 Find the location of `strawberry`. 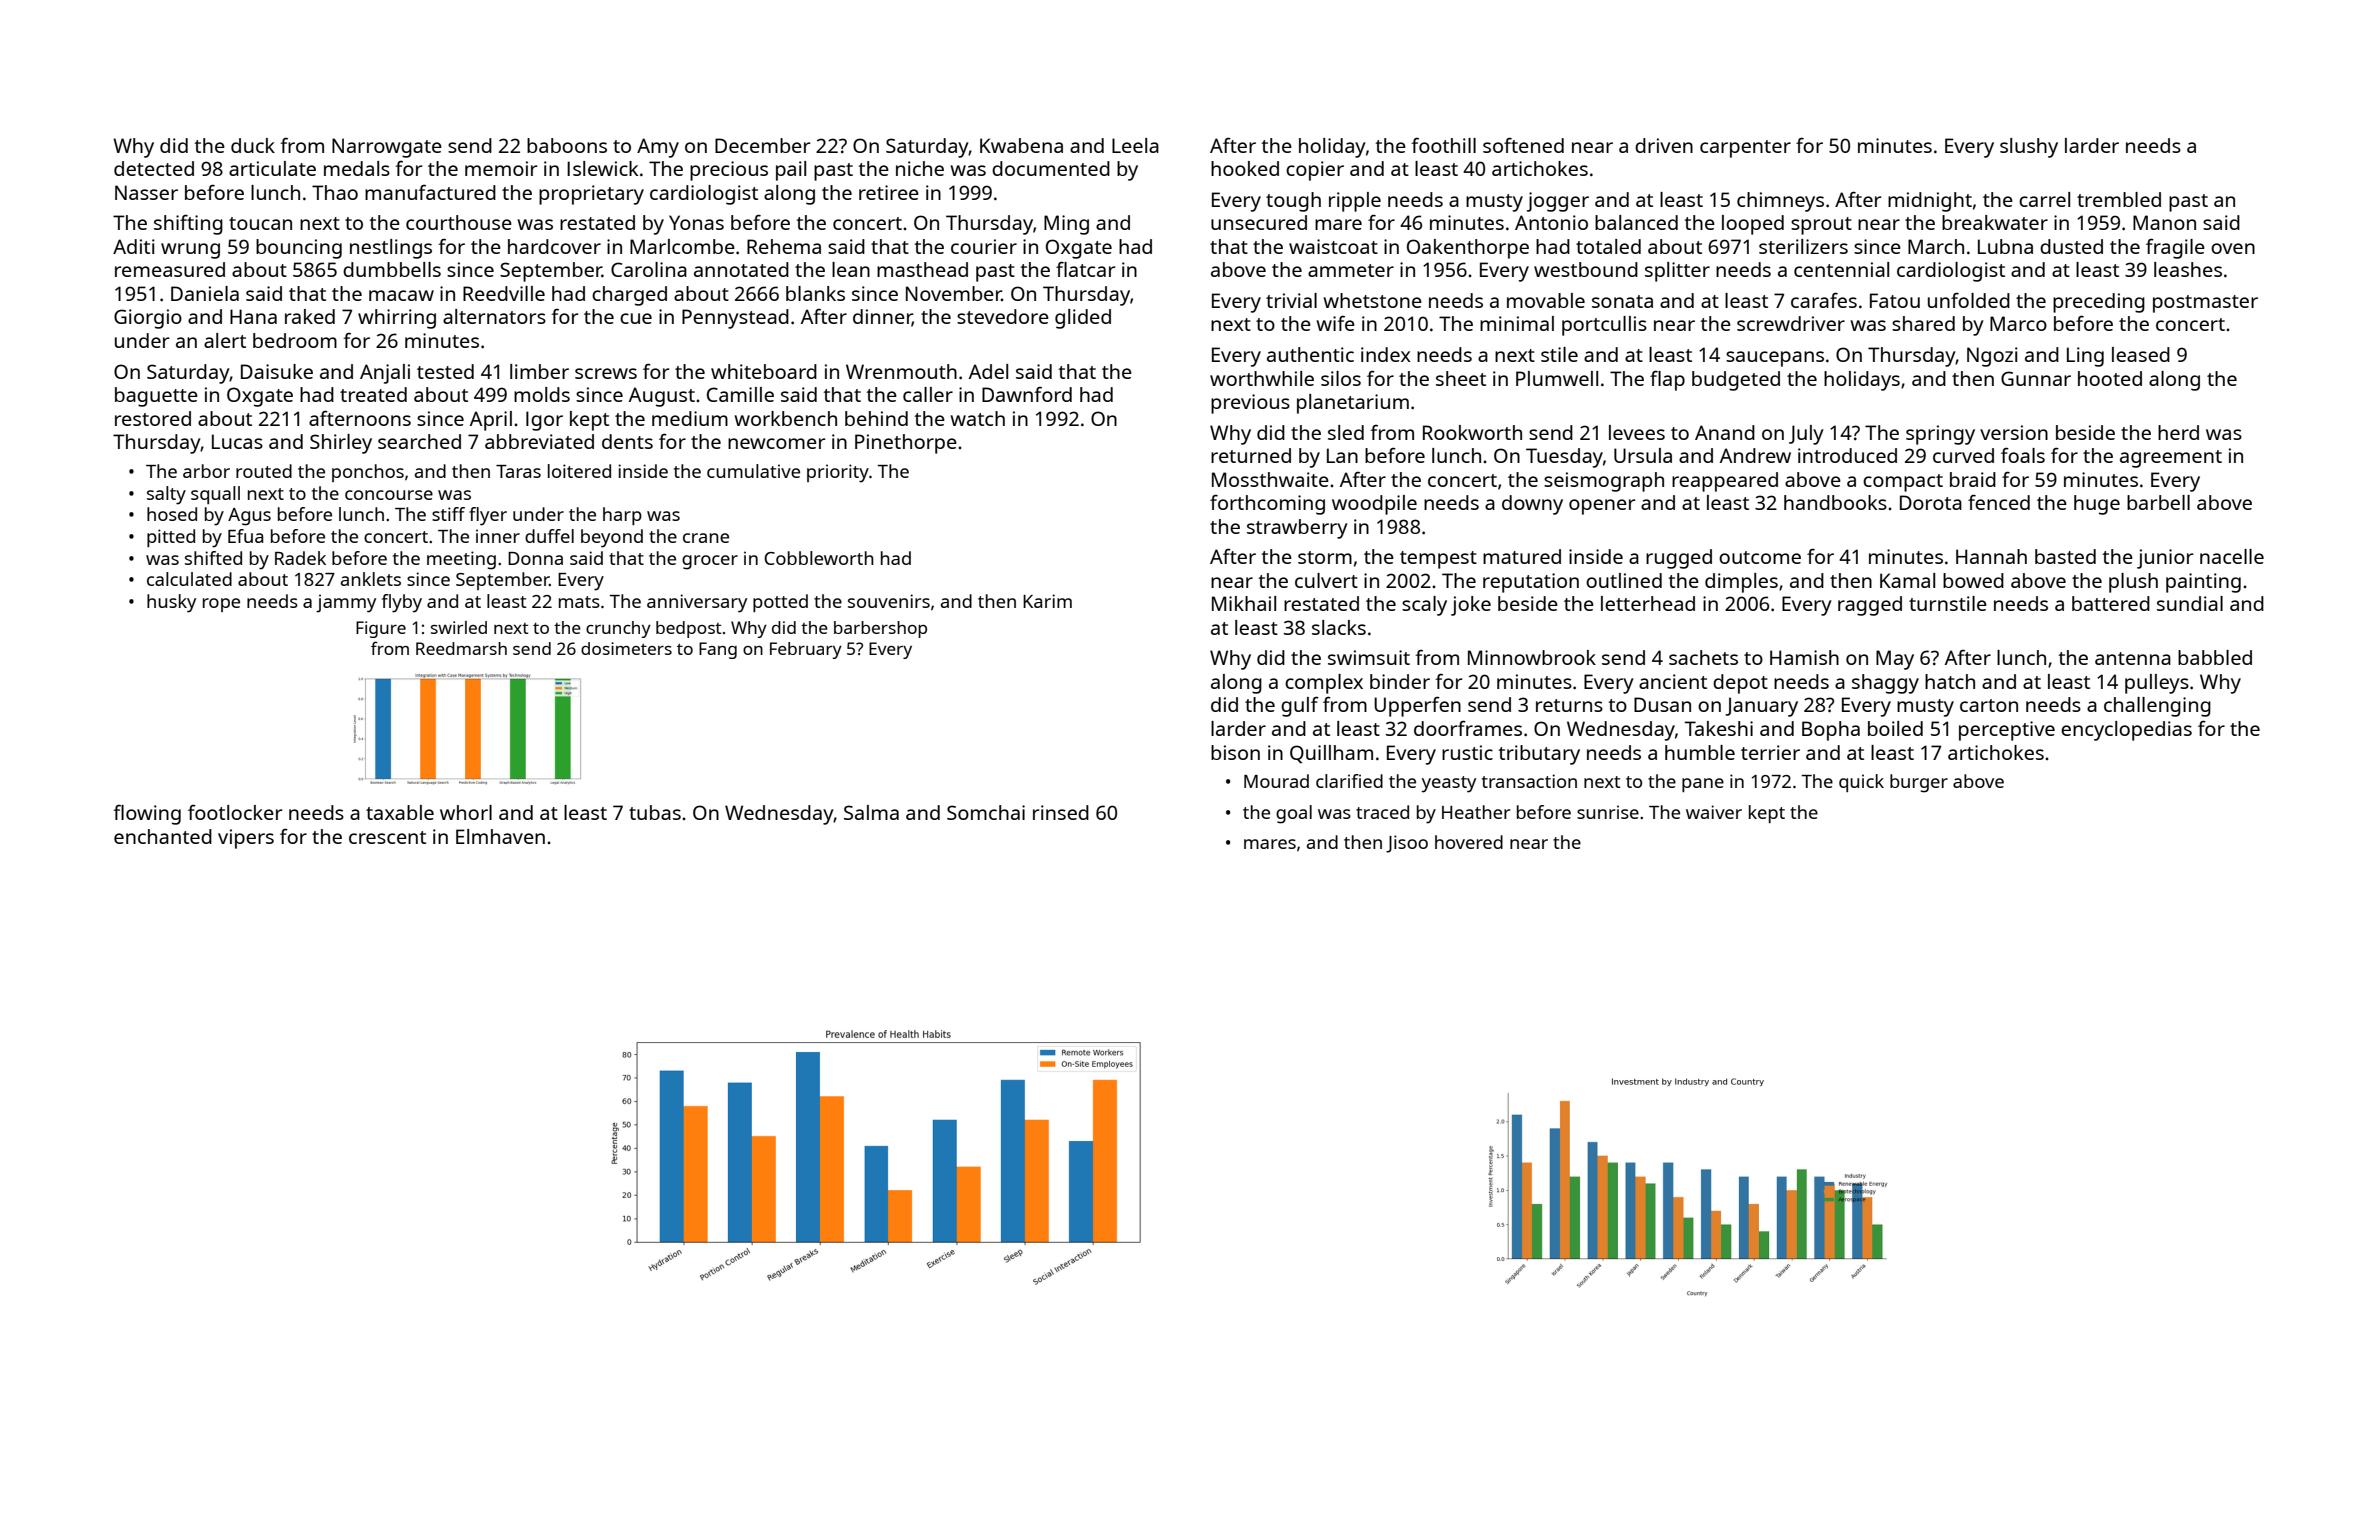

strawberry is located at coordinates (1297, 529).
